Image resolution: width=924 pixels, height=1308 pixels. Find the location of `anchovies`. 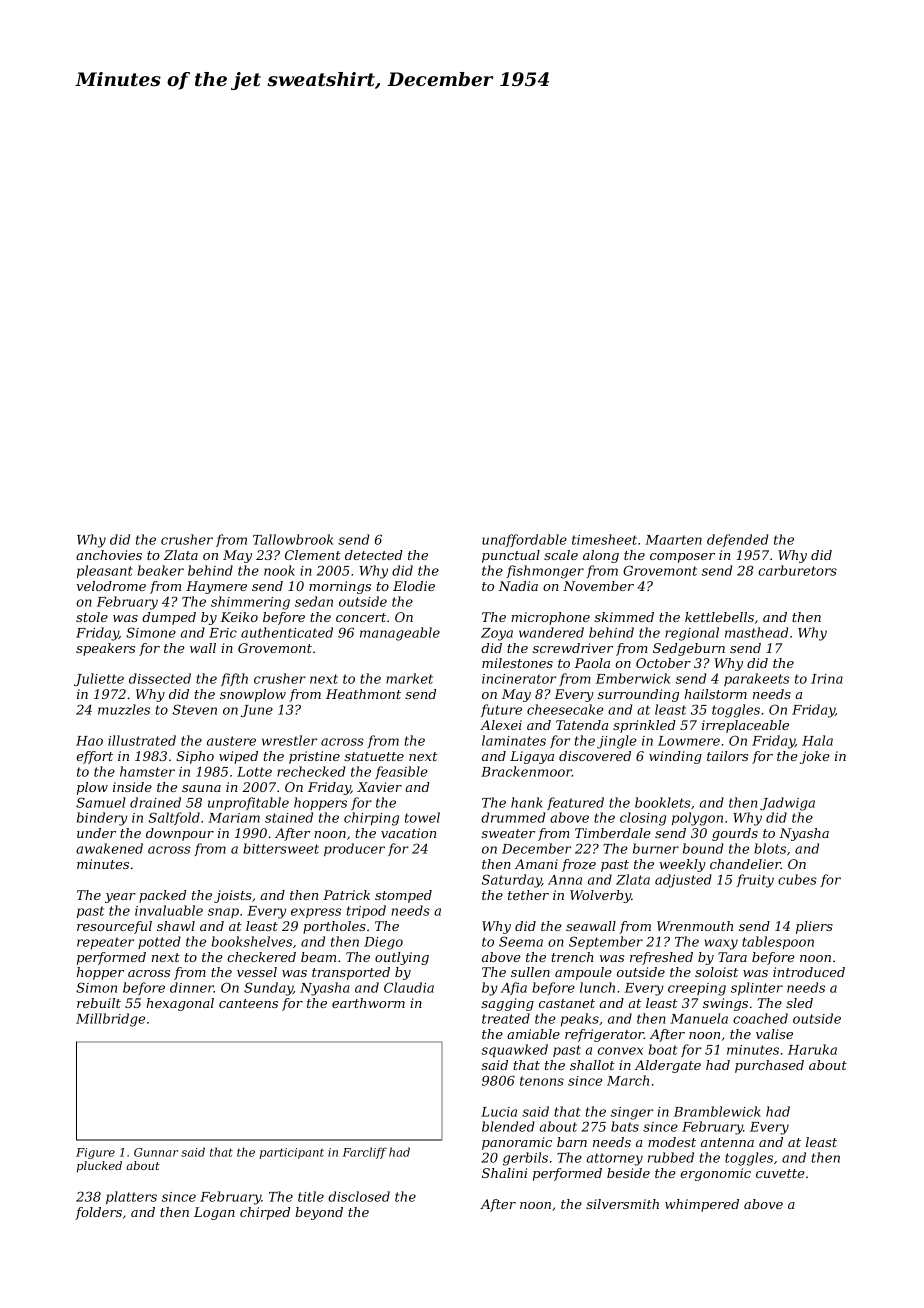

anchovies is located at coordinates (109, 555).
